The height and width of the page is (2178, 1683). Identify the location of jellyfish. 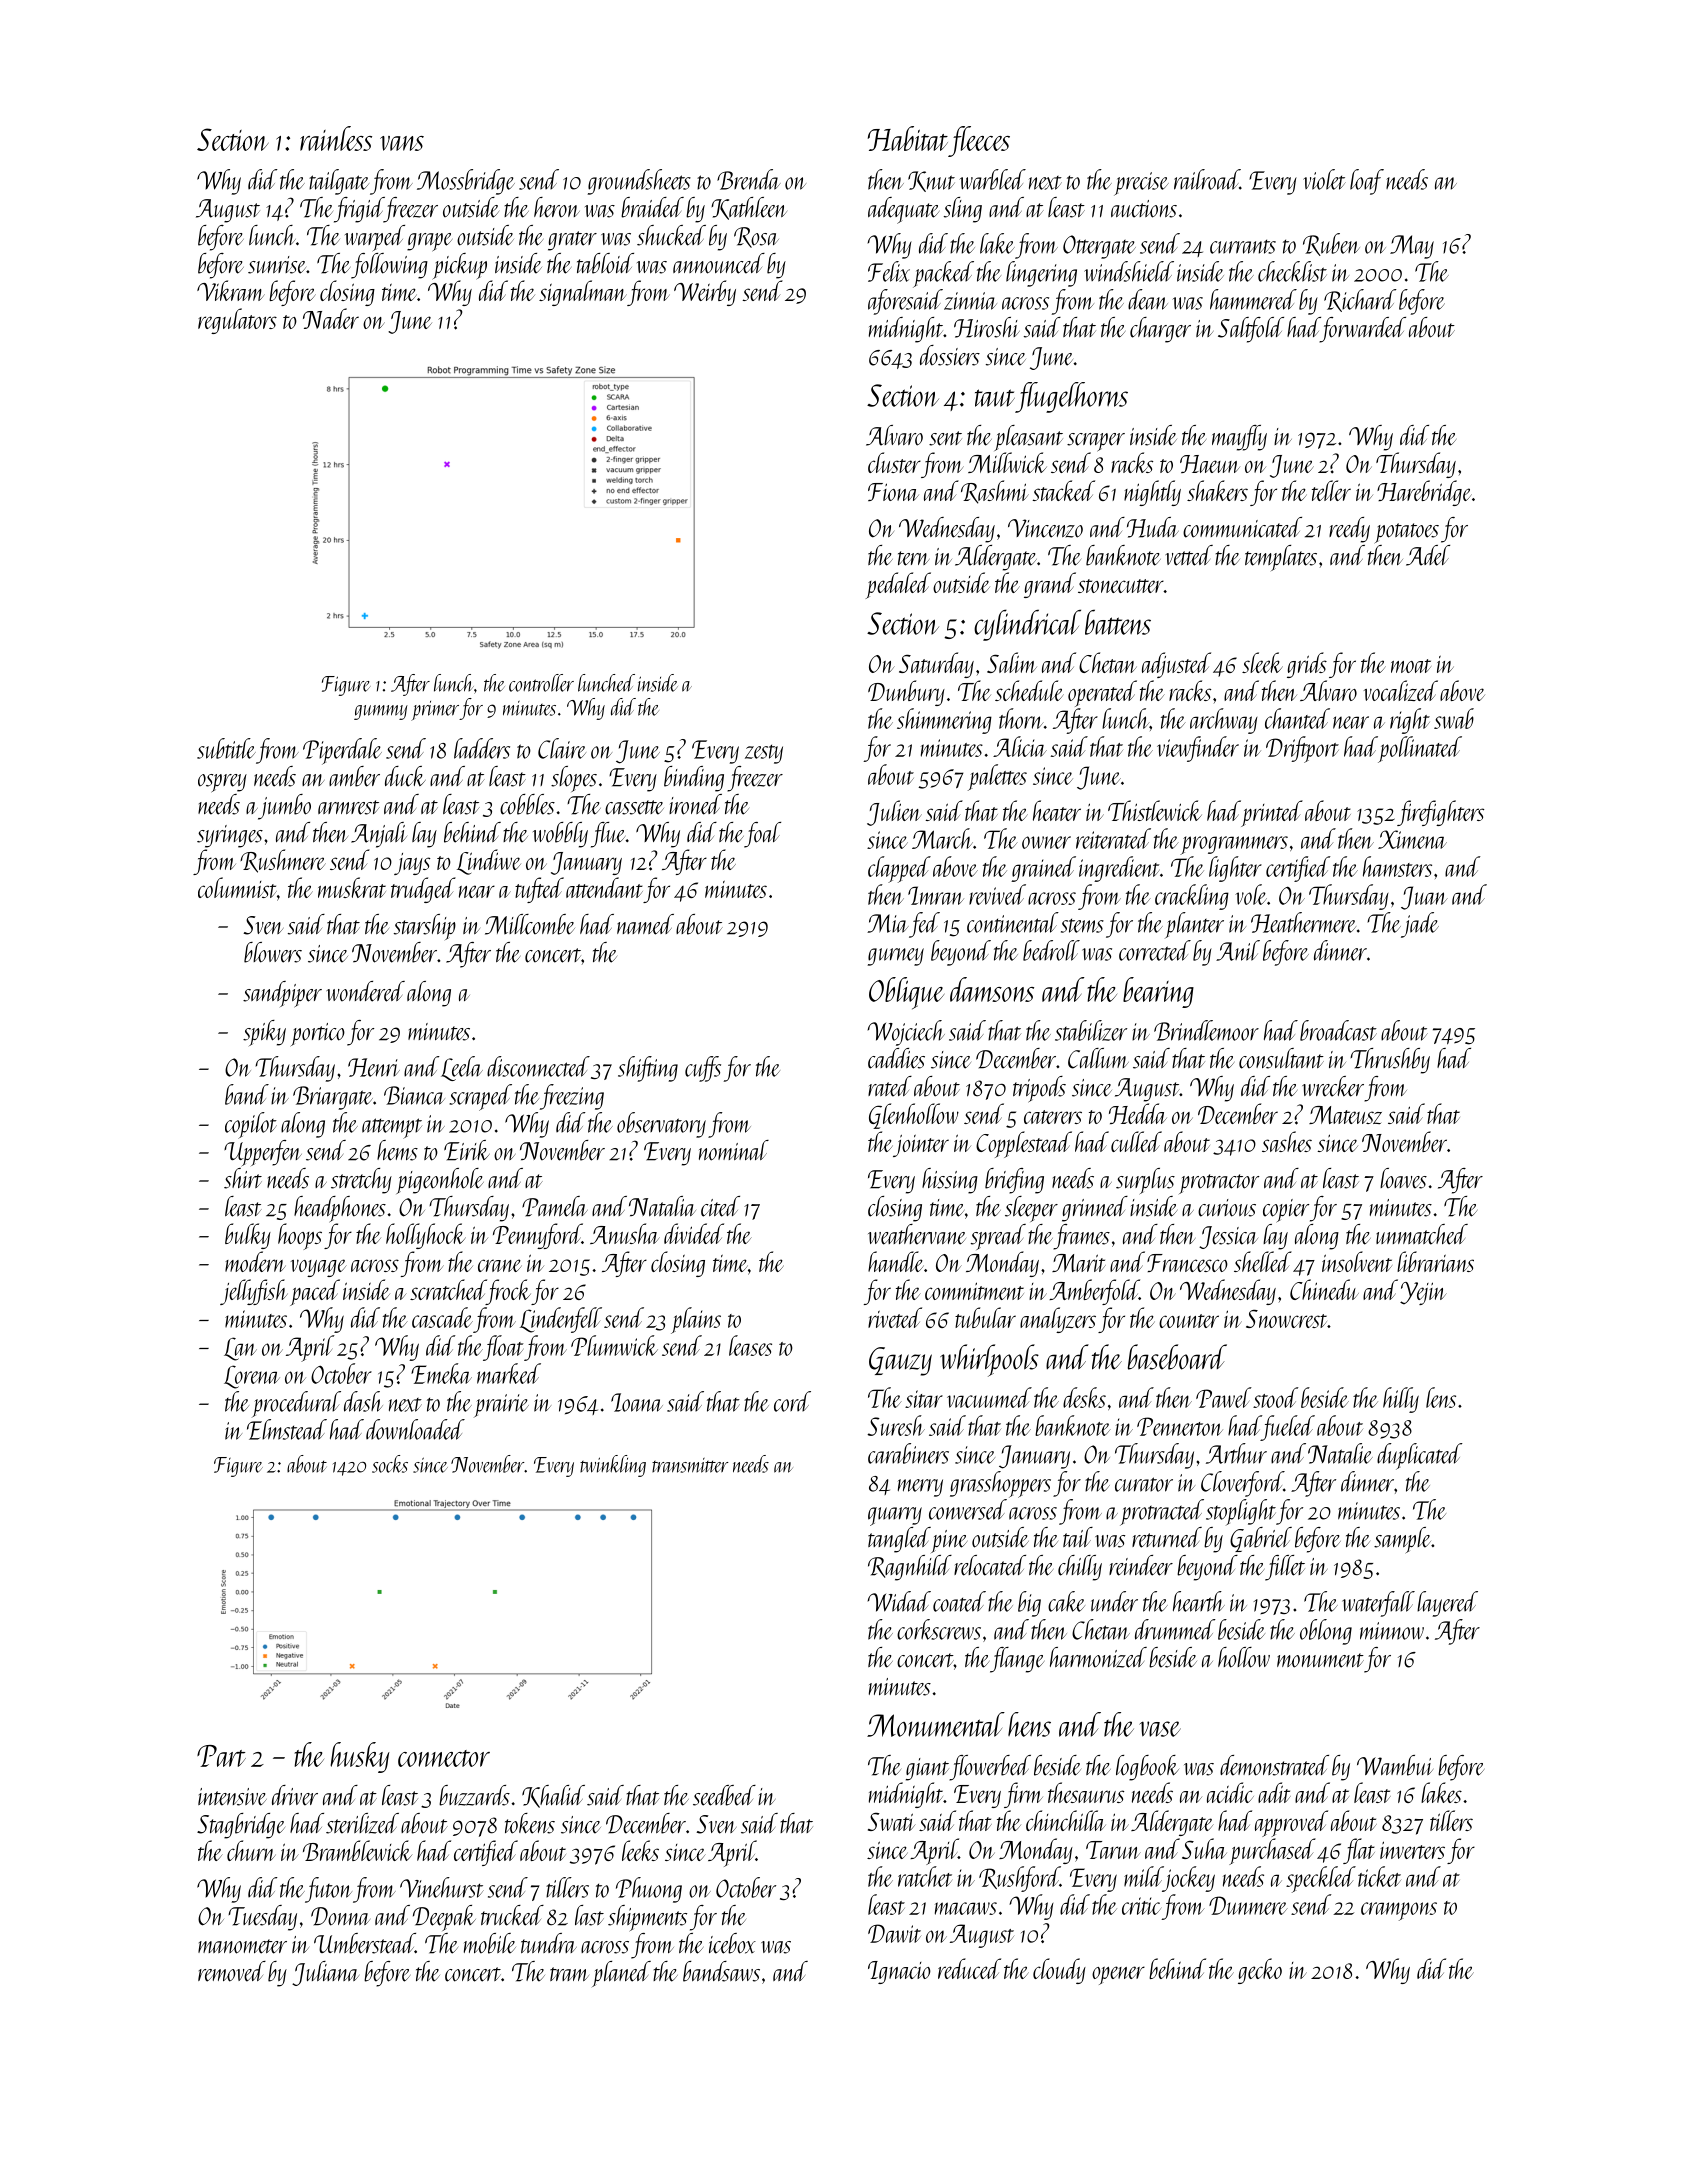
(254, 1292).
